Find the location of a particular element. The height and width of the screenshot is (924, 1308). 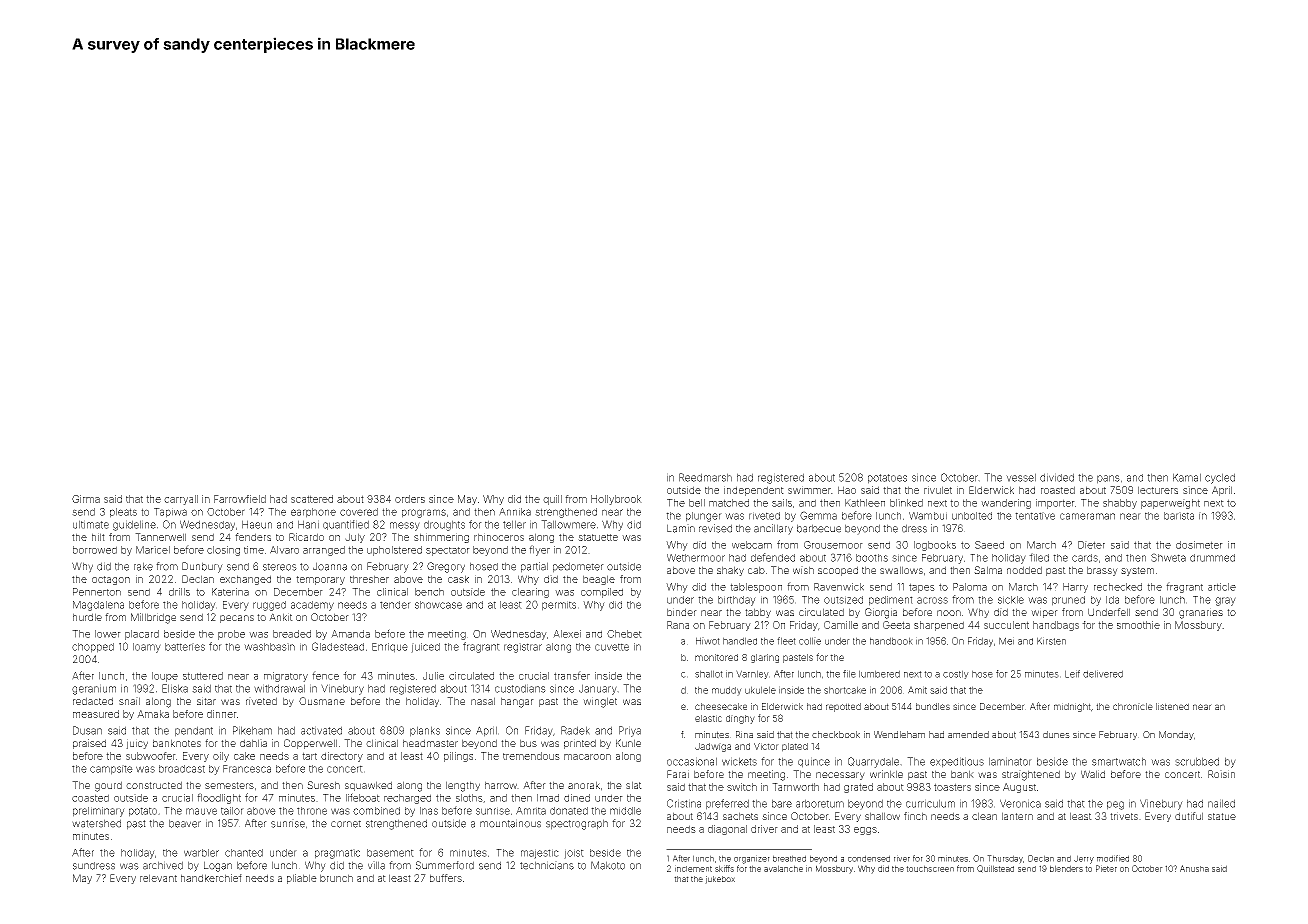

floodlight is located at coordinates (219, 798).
